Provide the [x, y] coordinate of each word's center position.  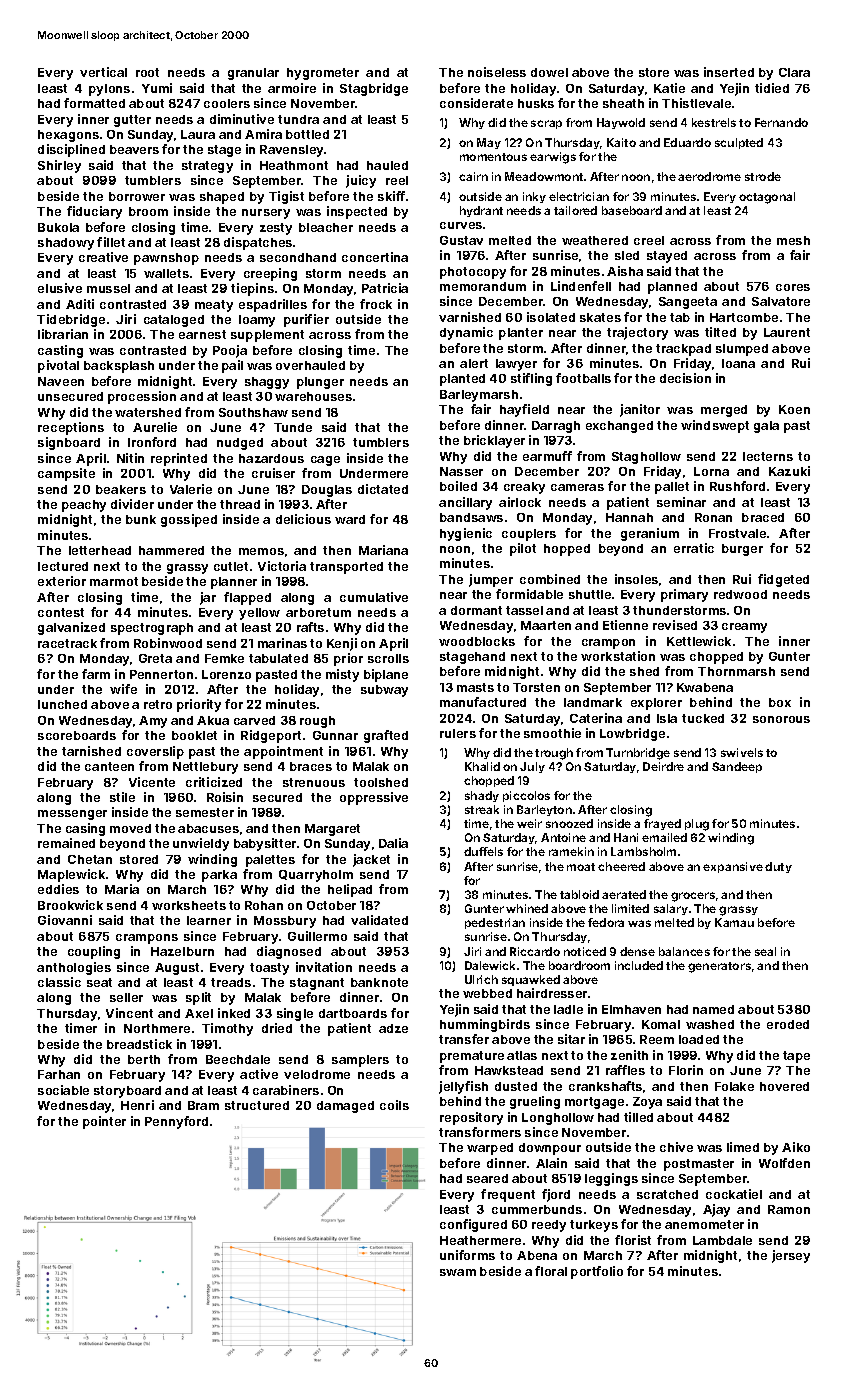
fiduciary [94, 212]
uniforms [467, 1255]
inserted [729, 72]
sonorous [781, 719]
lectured [63, 566]
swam [458, 1272]
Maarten [546, 625]
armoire [292, 88]
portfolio [597, 1272]
